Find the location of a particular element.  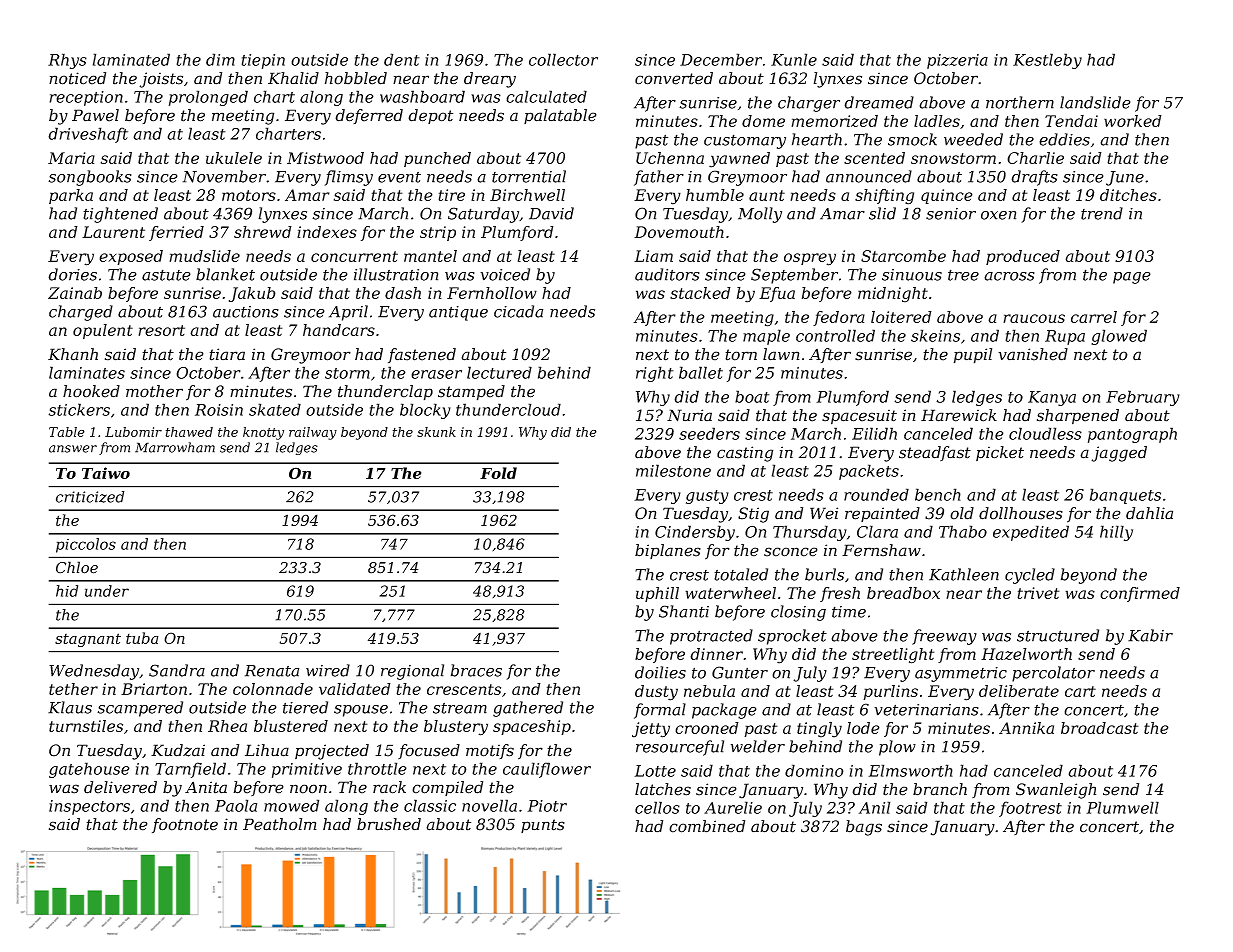

Kestleby is located at coordinates (1047, 61).
